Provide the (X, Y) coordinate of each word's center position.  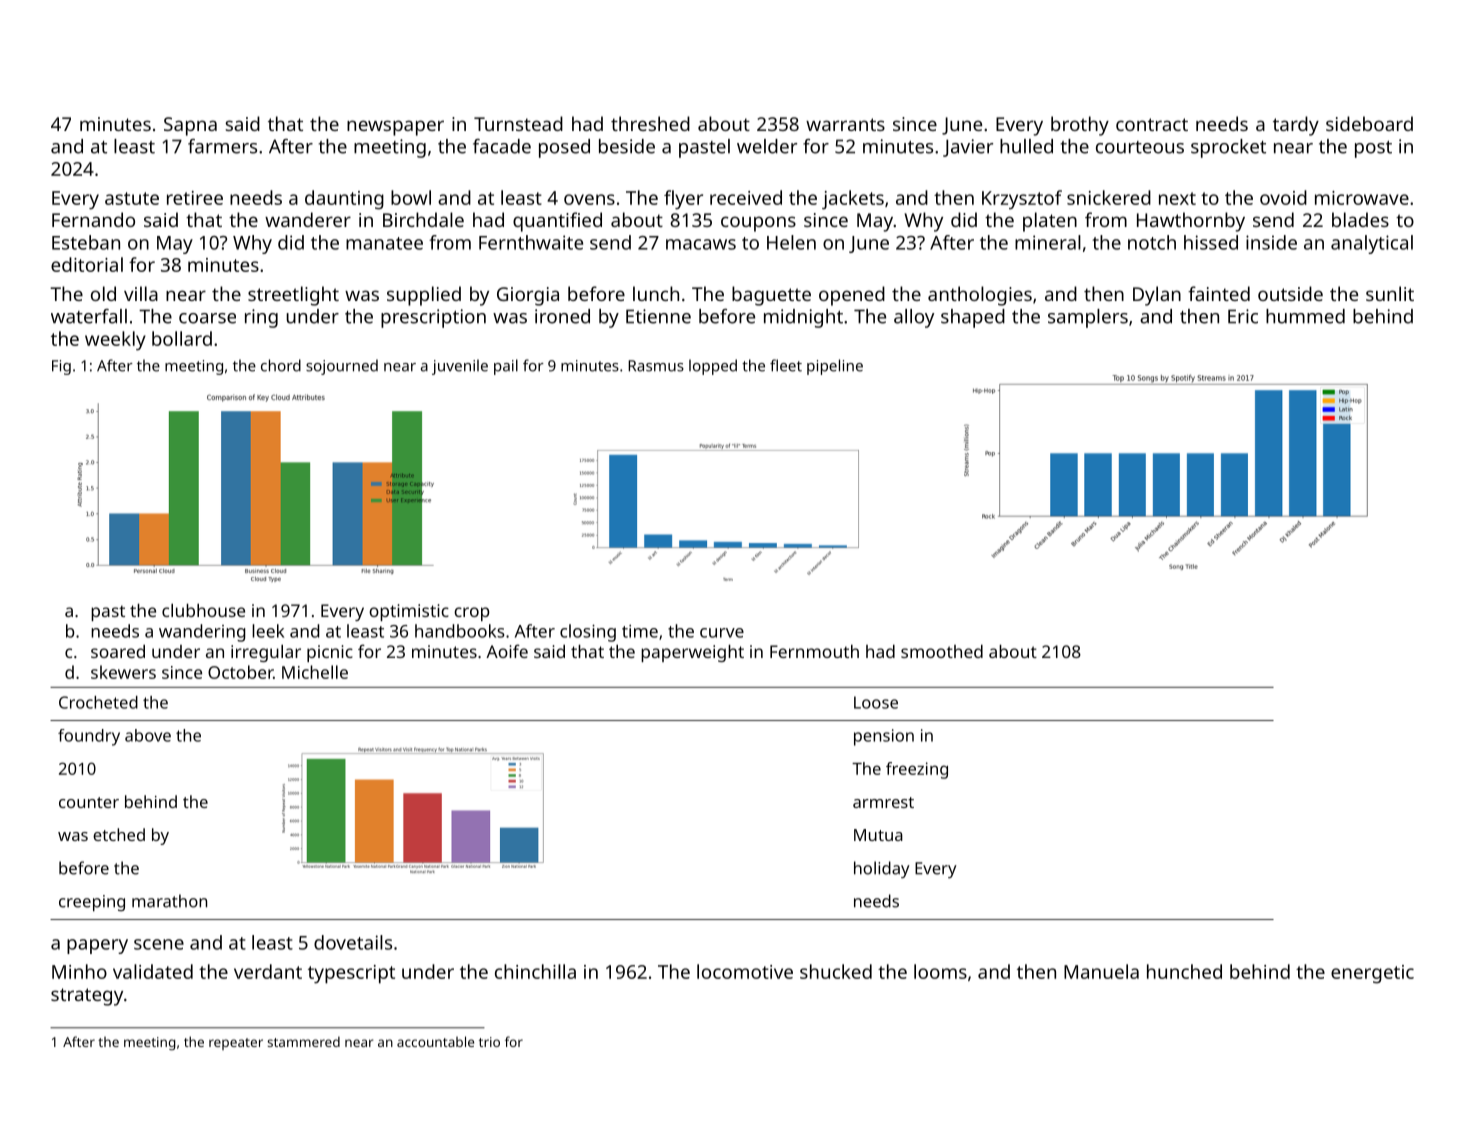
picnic (330, 653)
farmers (222, 146)
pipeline (835, 367)
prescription (433, 318)
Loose (876, 702)
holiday (882, 869)
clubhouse (203, 610)
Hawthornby (1191, 222)
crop (471, 614)
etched (119, 834)
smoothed (942, 651)
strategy (87, 997)
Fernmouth (814, 651)
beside (627, 146)
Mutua (878, 835)
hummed (1305, 316)
